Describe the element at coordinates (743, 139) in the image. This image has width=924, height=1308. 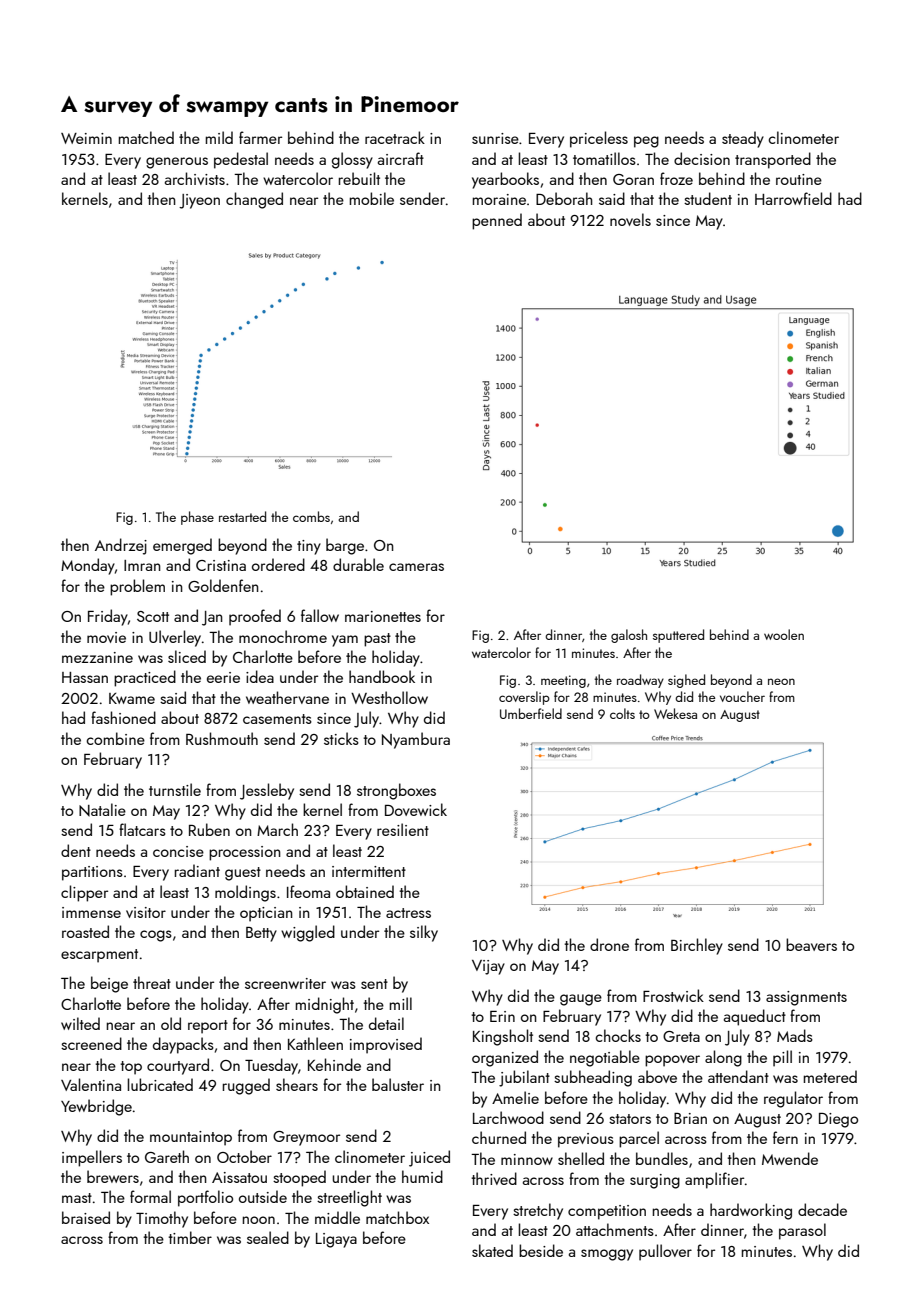
I see `steady` at that location.
